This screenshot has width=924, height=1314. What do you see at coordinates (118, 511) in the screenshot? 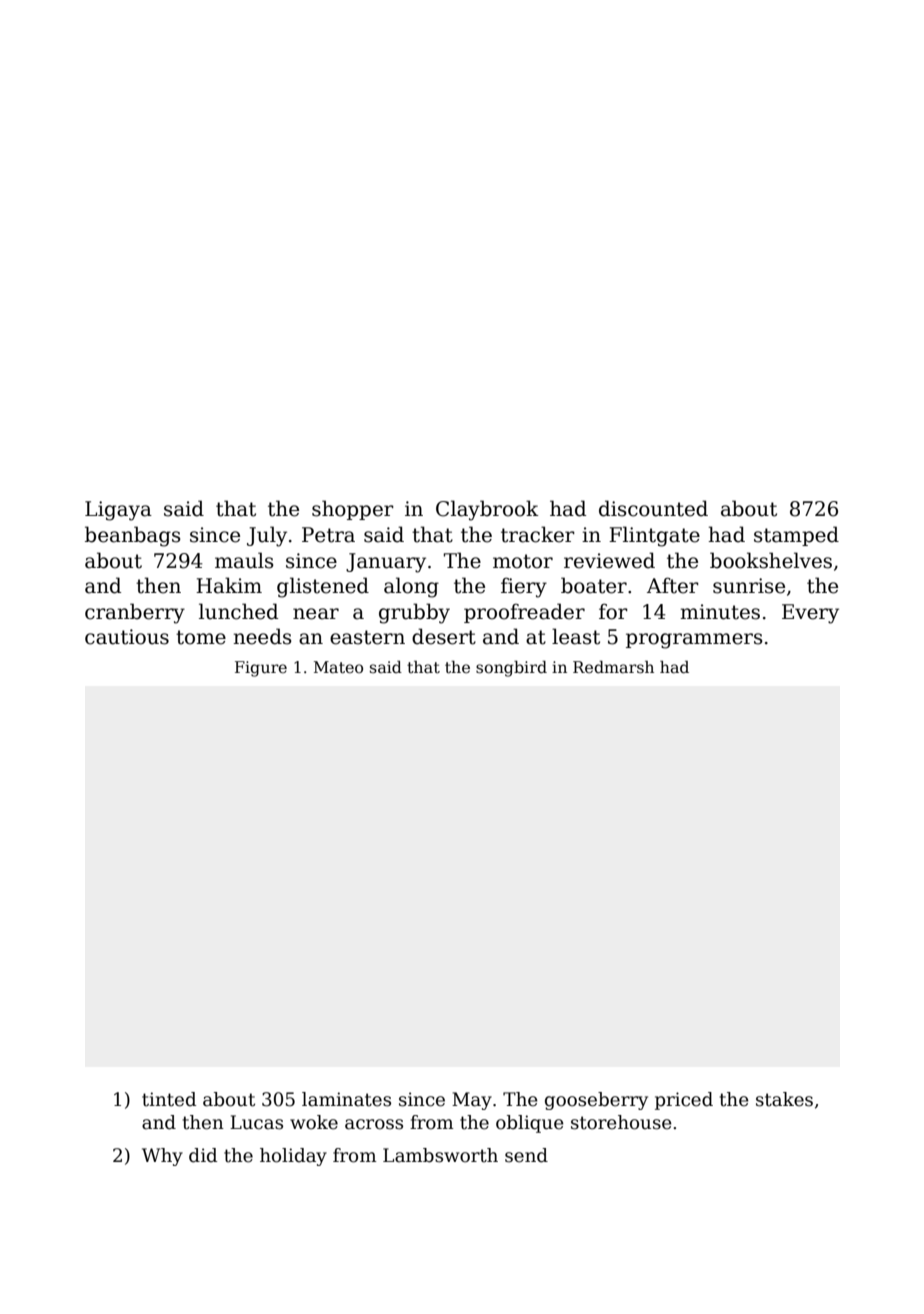
I see `Ligaya` at bounding box center [118, 511].
